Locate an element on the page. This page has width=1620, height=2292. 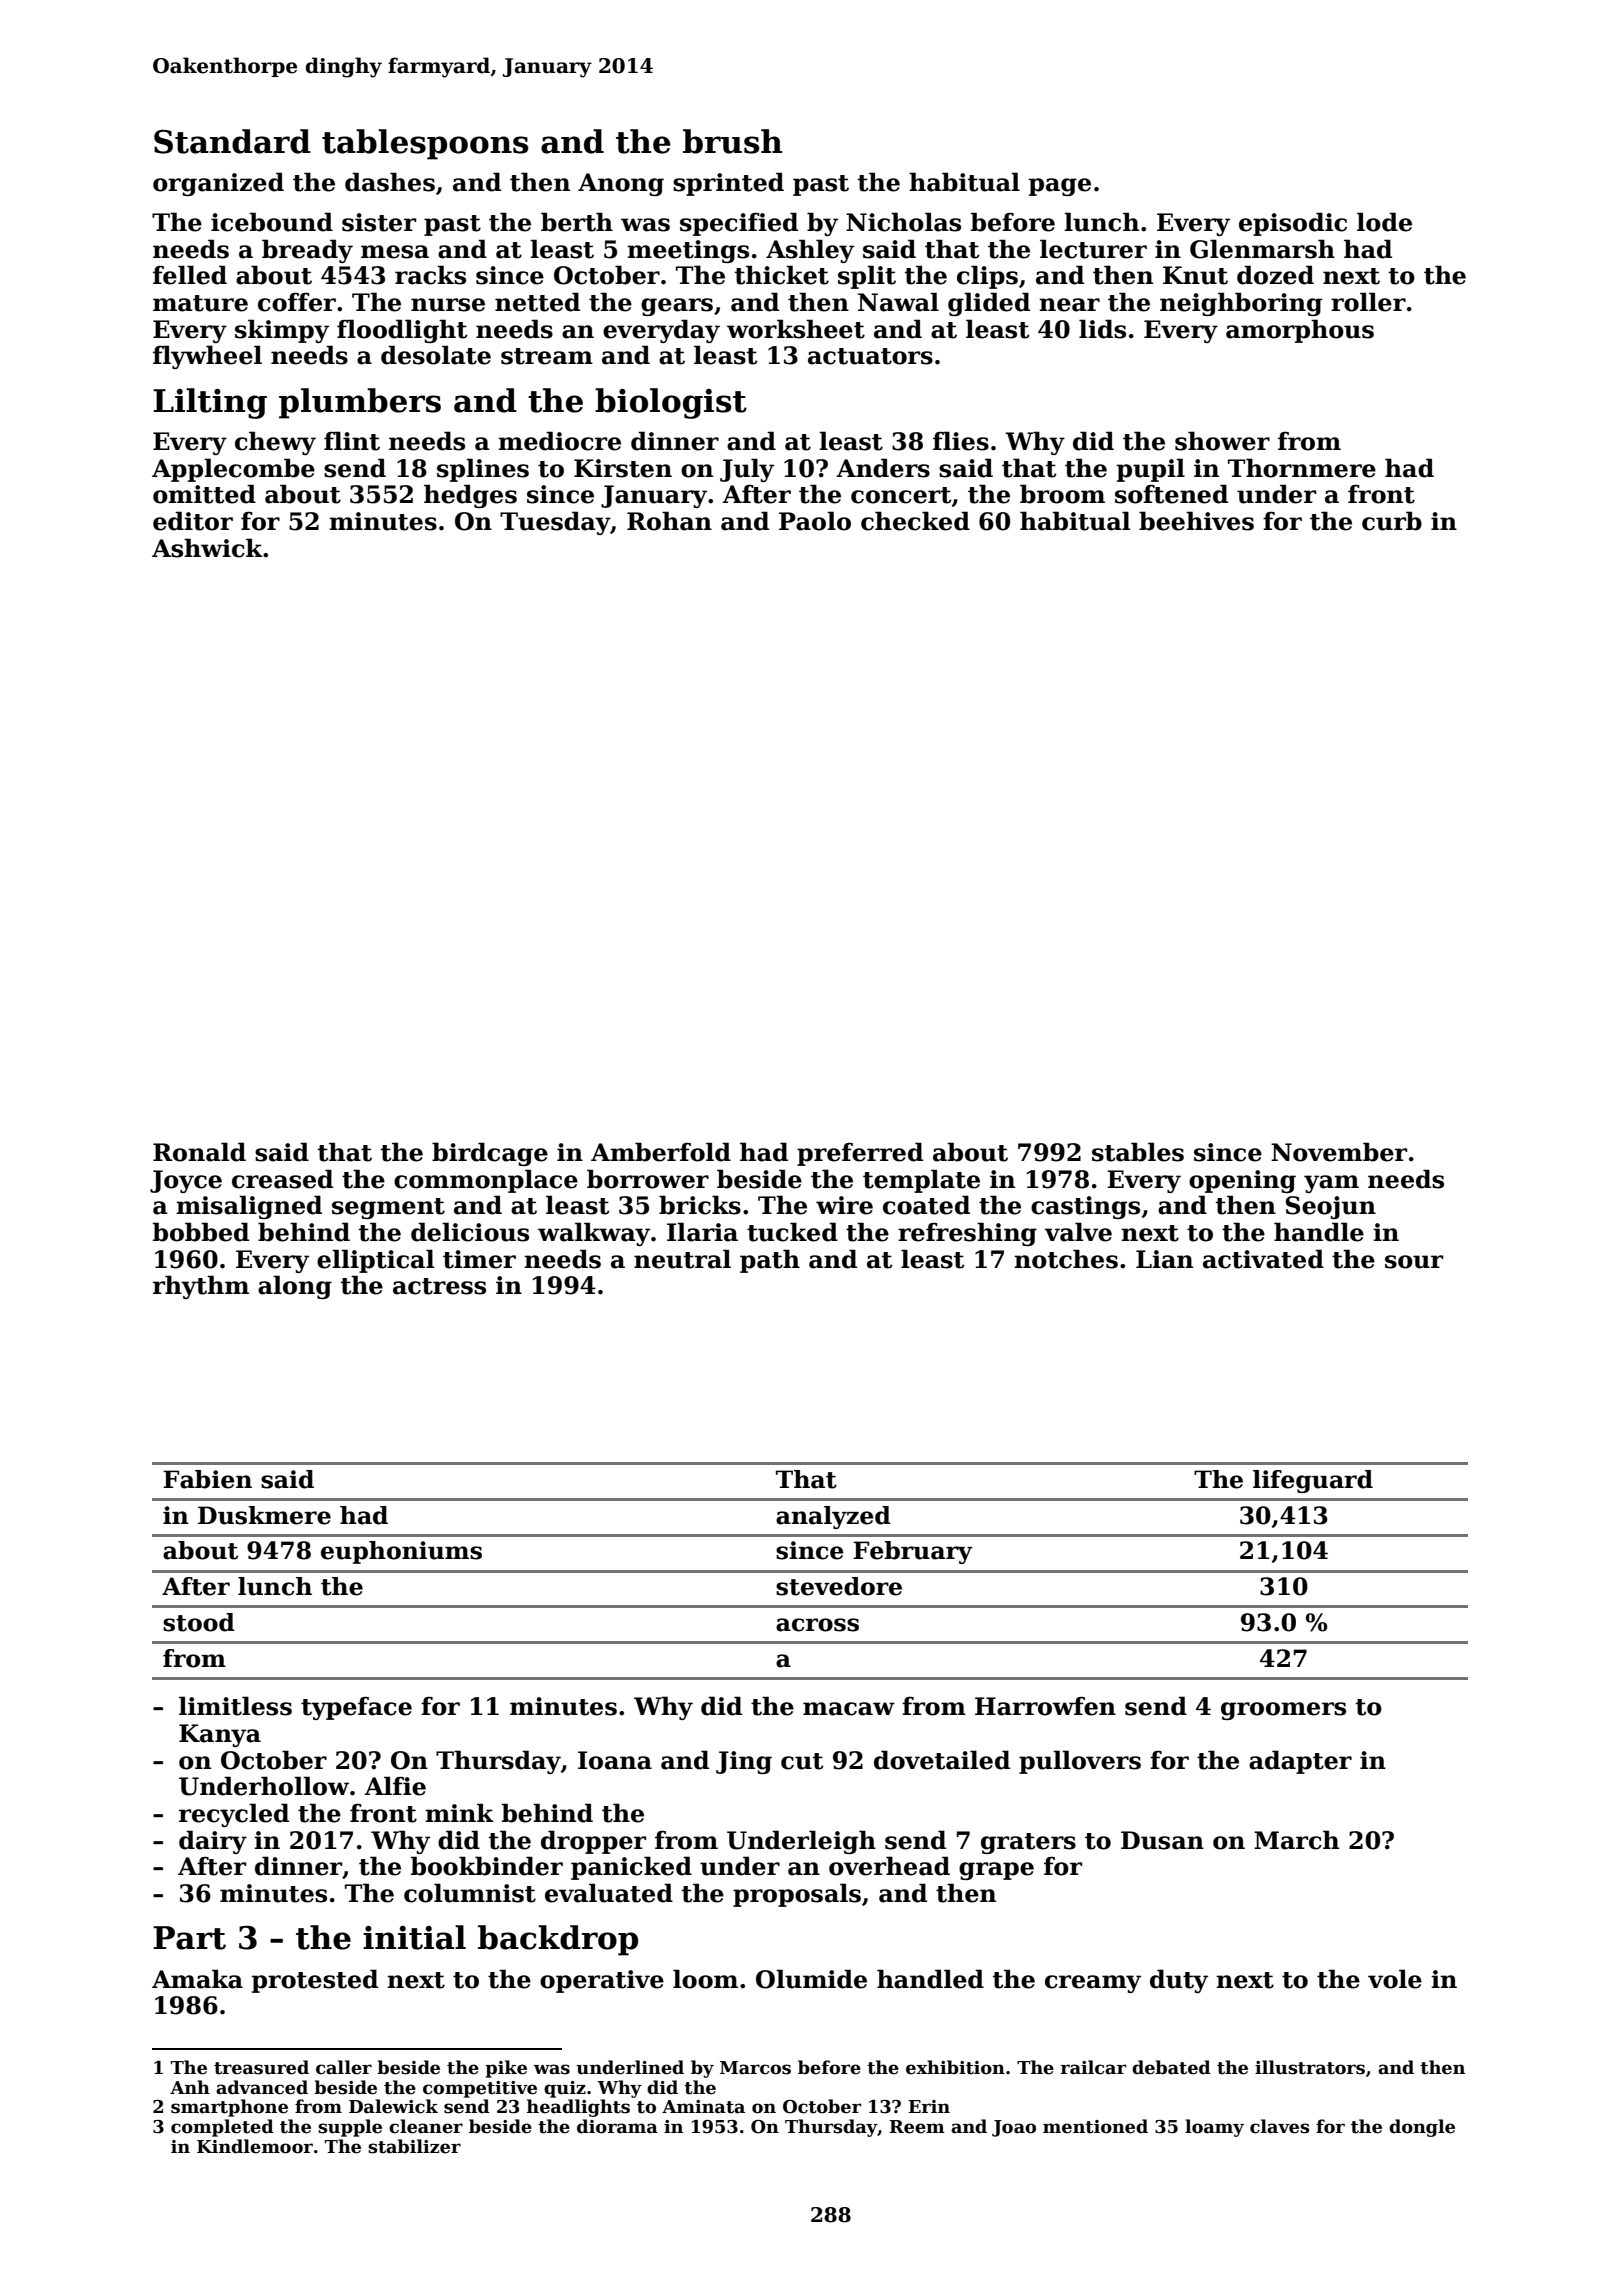
Joyce is located at coordinates (186, 1181).
